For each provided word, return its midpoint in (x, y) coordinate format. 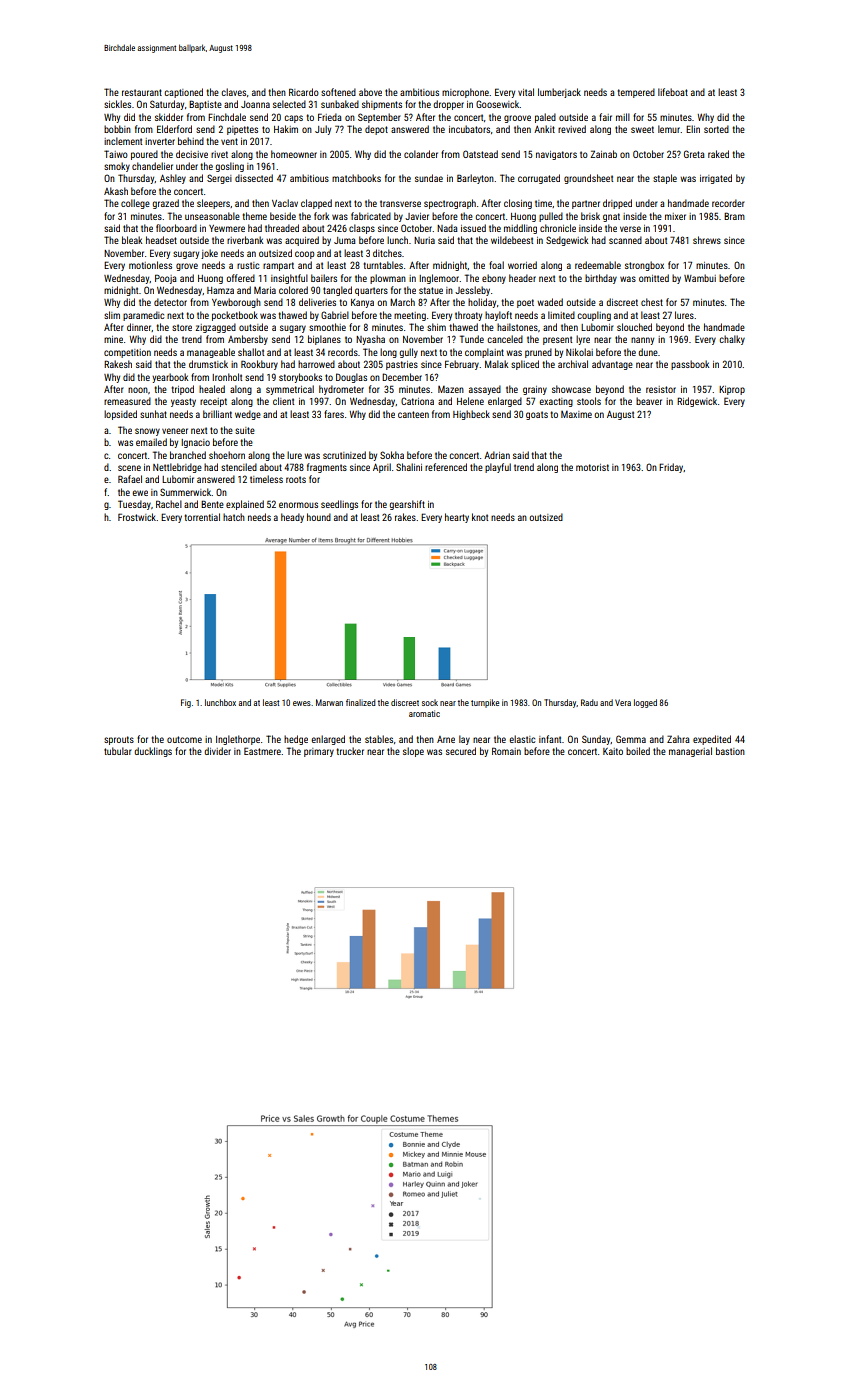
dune (648, 352)
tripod (182, 390)
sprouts (119, 740)
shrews (707, 240)
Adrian (497, 455)
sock (430, 702)
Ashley (173, 179)
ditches (387, 253)
